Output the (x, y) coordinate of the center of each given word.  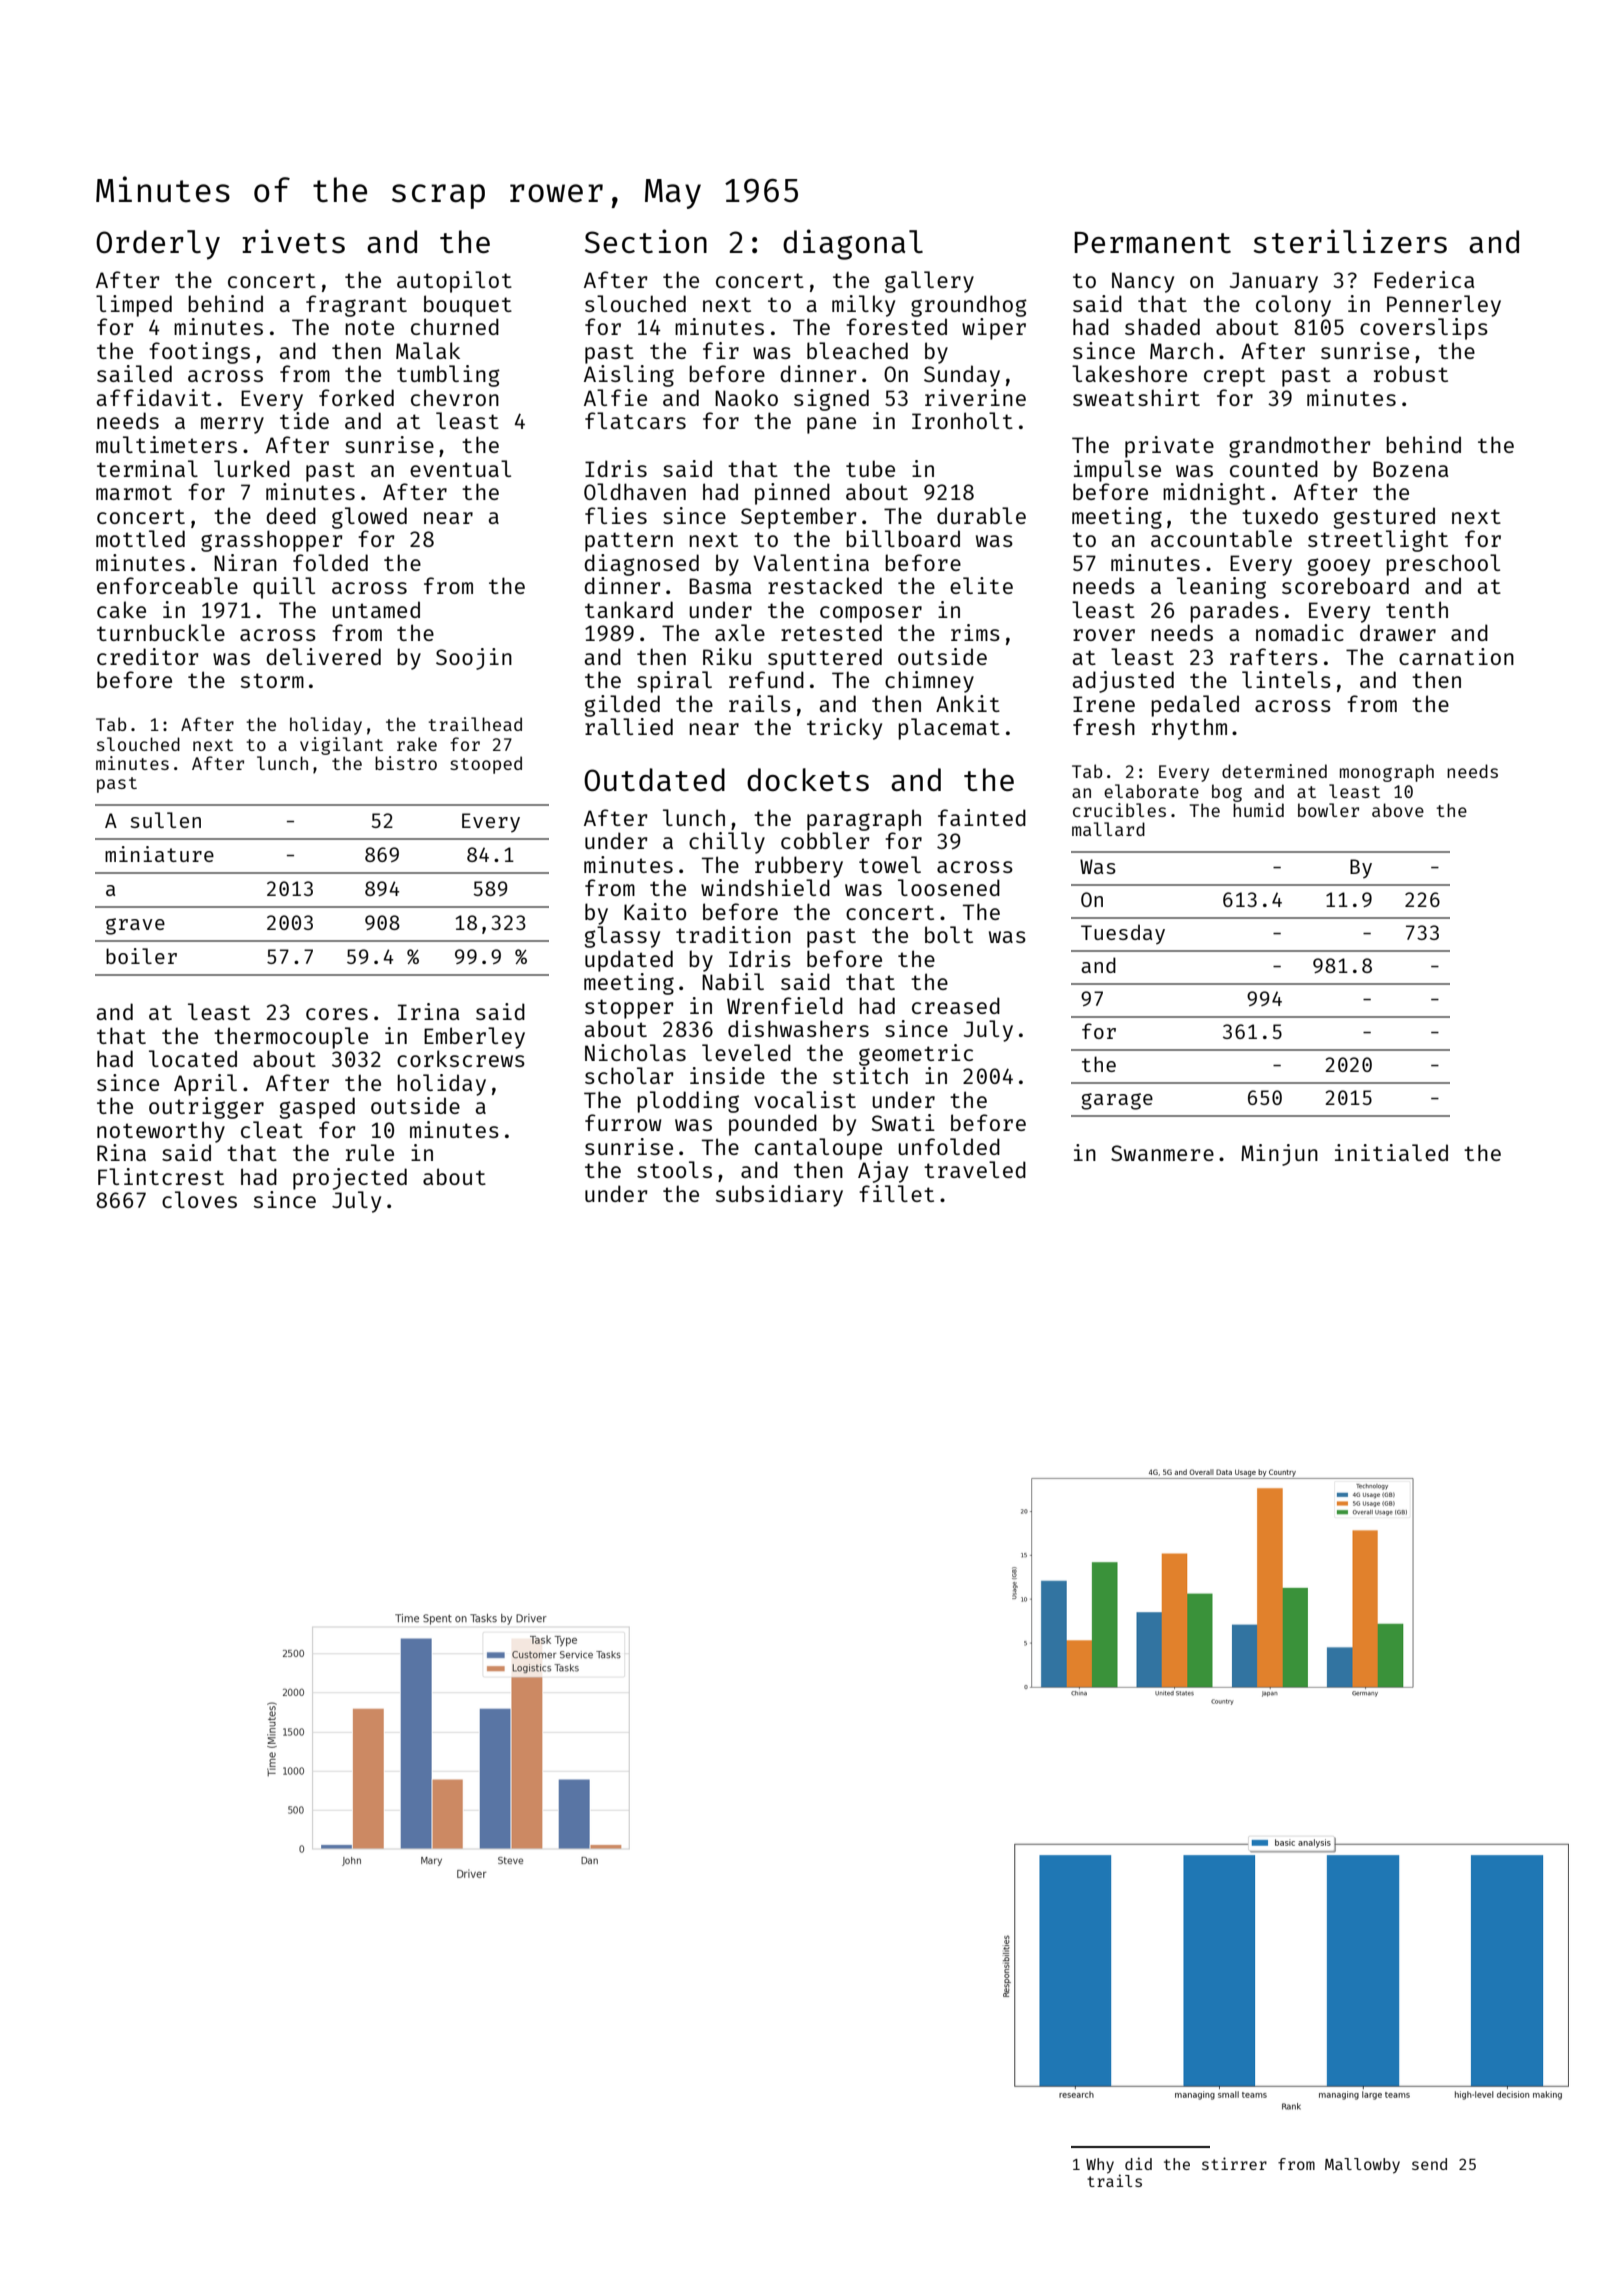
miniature (159, 854)
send (1429, 2164)
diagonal (853, 244)
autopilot (454, 282)
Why (1100, 2166)
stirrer (1234, 2163)
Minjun (1279, 1155)
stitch (870, 1075)
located (193, 1058)
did (1138, 2163)
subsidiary (779, 1196)
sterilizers (1350, 241)
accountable (1221, 538)
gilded (622, 706)
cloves (199, 1199)
